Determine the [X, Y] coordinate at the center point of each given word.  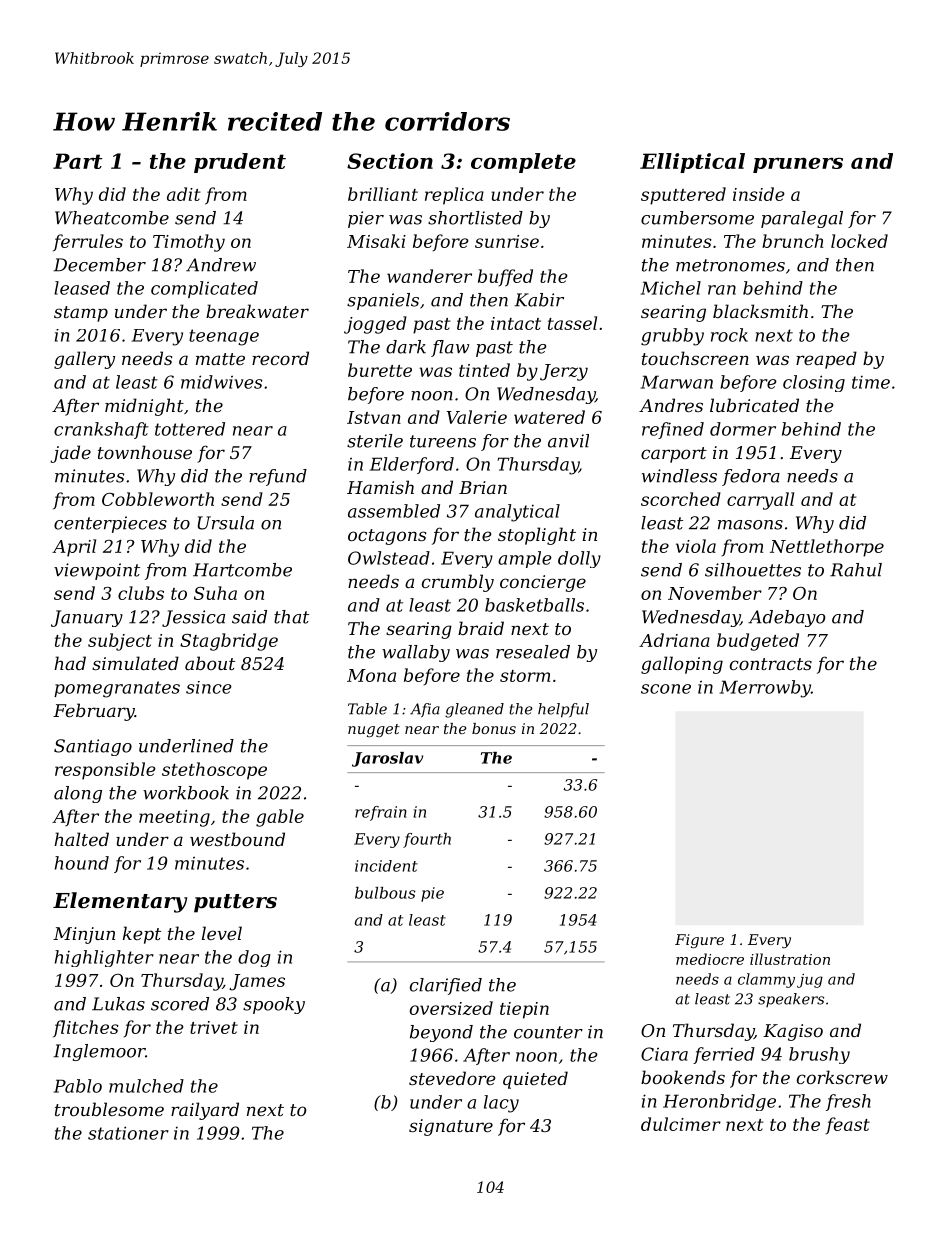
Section [390, 161]
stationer [128, 1133]
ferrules [88, 243]
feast [848, 1125]
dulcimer [681, 1124]
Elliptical [692, 163]
